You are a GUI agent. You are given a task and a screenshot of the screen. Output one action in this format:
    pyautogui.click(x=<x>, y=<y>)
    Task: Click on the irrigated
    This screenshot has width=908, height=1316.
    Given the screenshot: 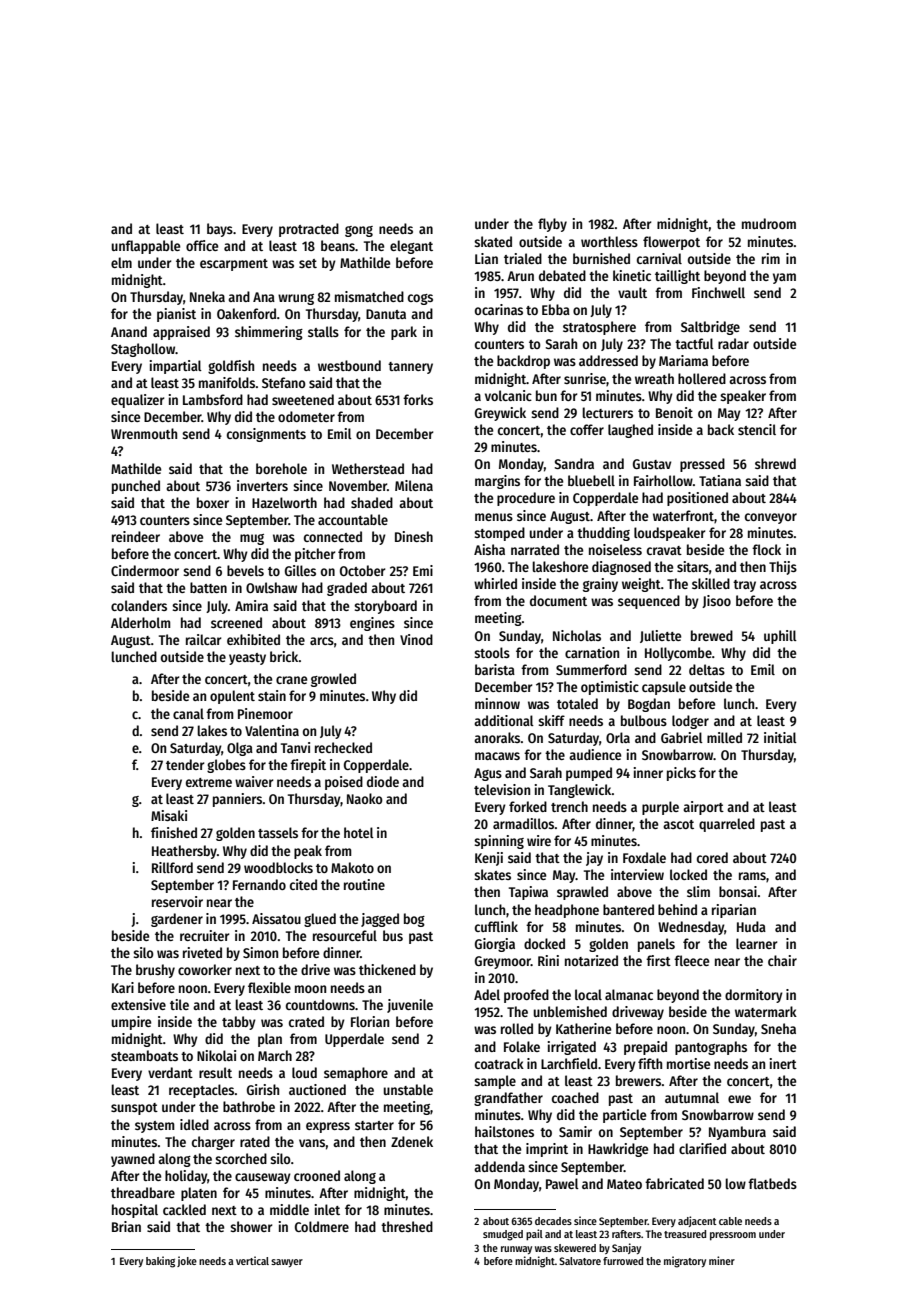 What is the action you would take?
    pyautogui.click(x=572, y=1048)
